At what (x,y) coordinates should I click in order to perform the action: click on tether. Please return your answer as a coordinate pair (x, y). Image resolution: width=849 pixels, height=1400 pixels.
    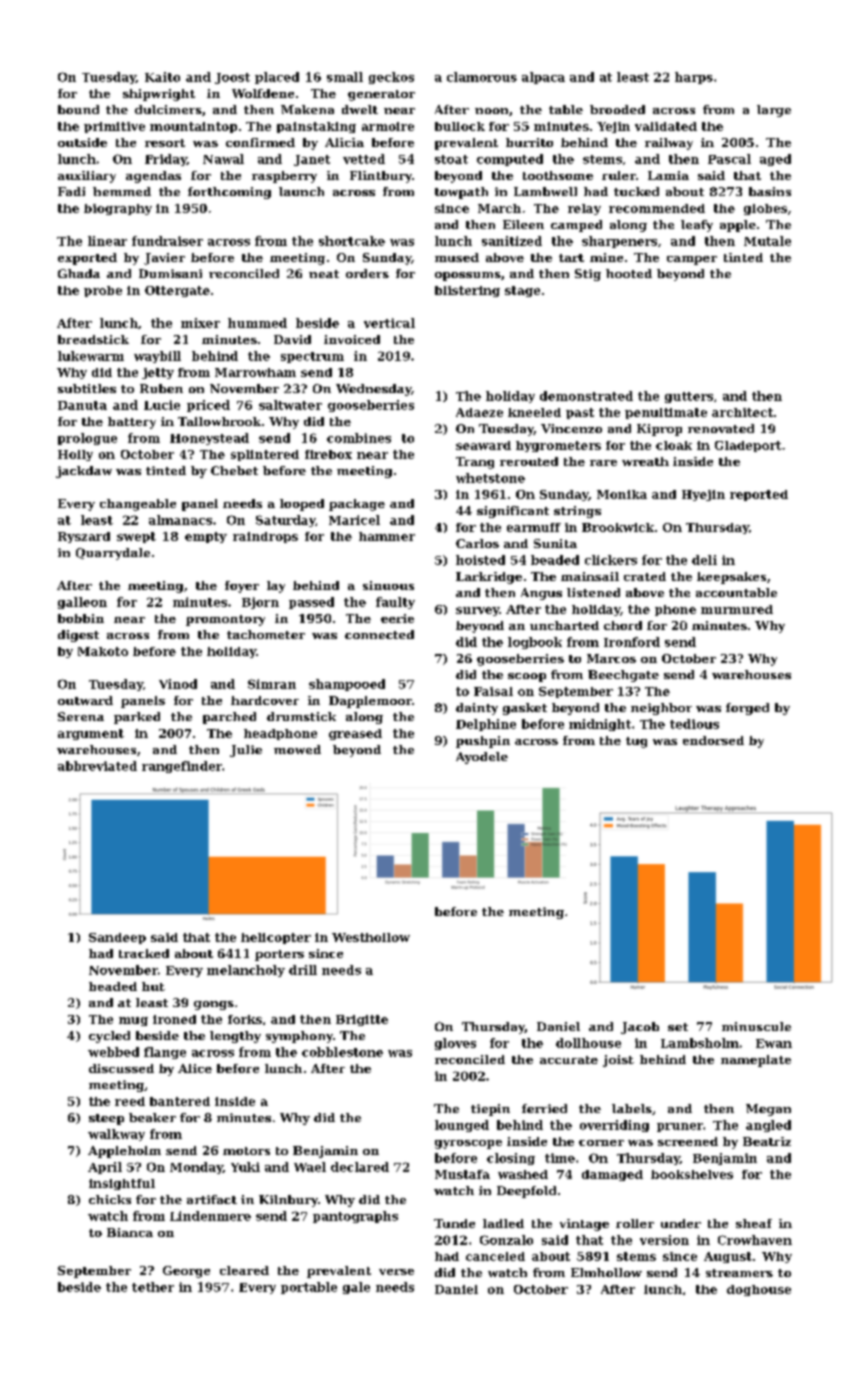
    Looking at the image, I should click on (153, 1287).
